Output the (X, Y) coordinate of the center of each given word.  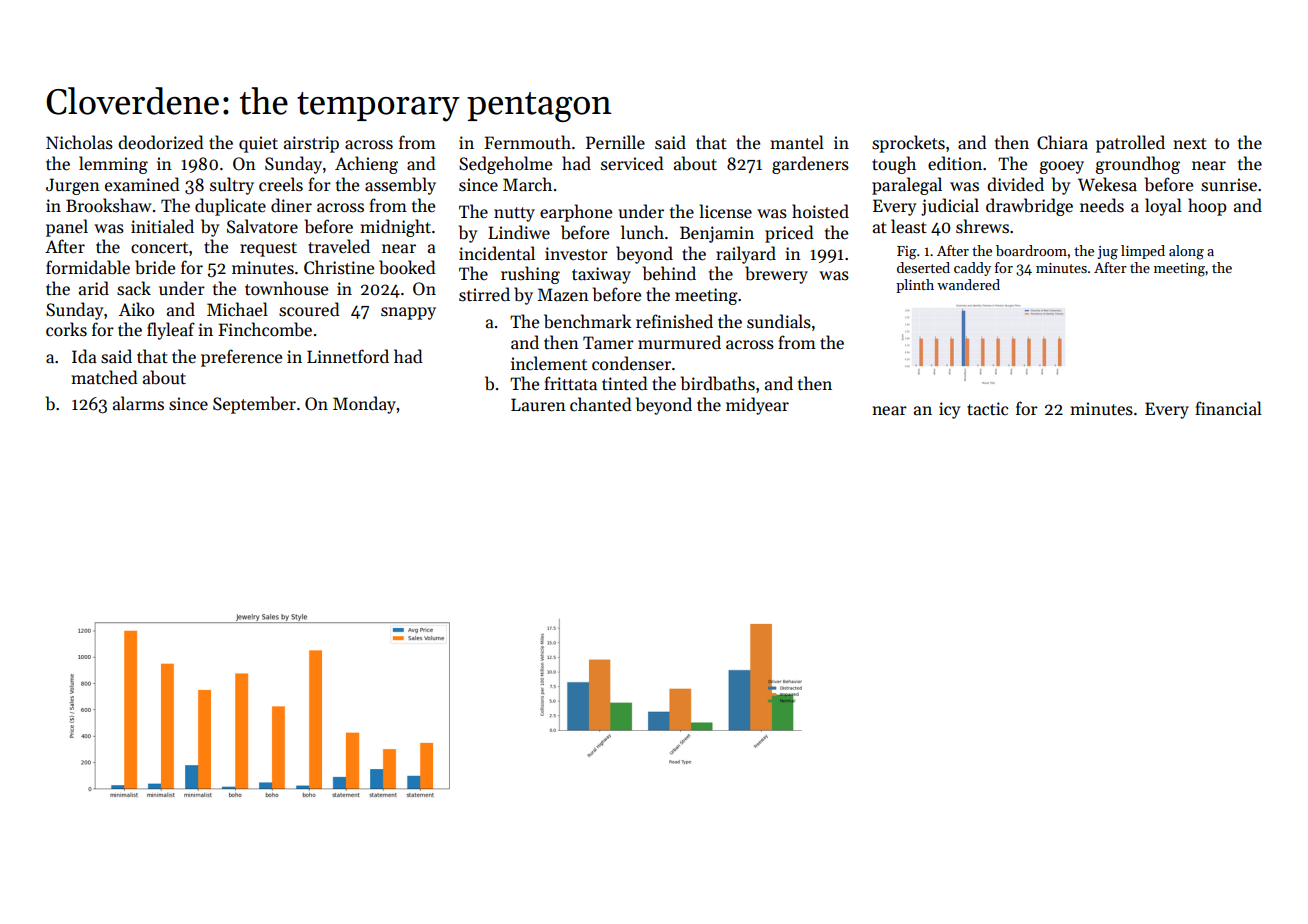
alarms (138, 403)
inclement (549, 363)
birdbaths (718, 383)
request (268, 249)
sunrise (1229, 185)
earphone (576, 213)
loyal (1163, 207)
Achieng (366, 165)
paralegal (907, 186)
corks (66, 329)
